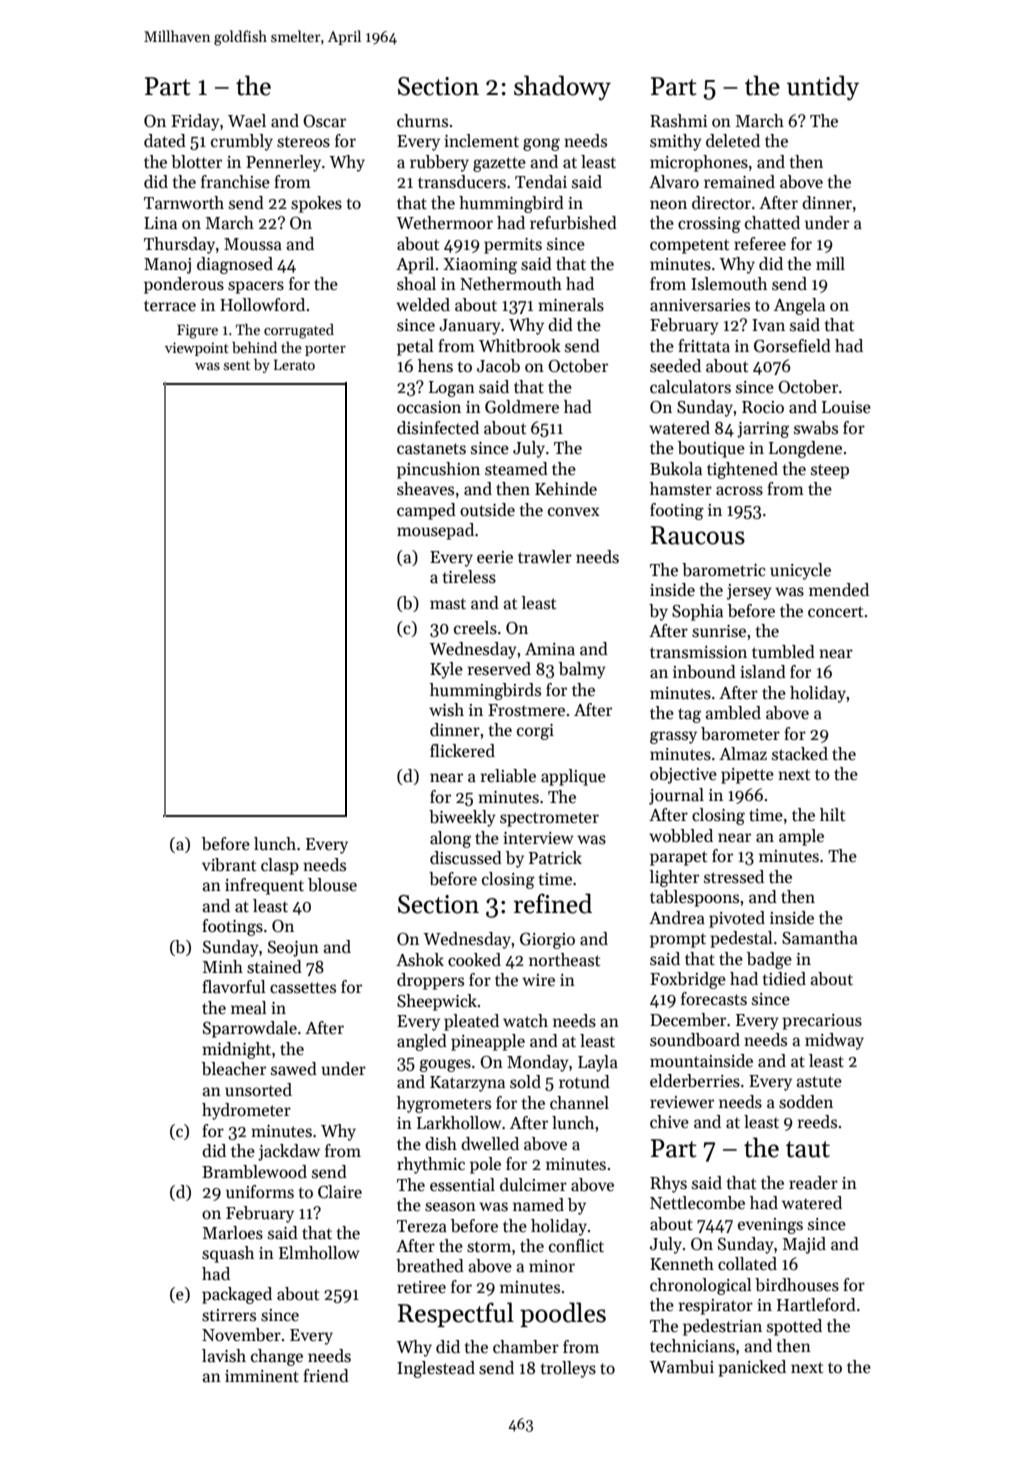 This document has height=1473, width=1017. I want to click on Wambui, so click(681, 1367).
